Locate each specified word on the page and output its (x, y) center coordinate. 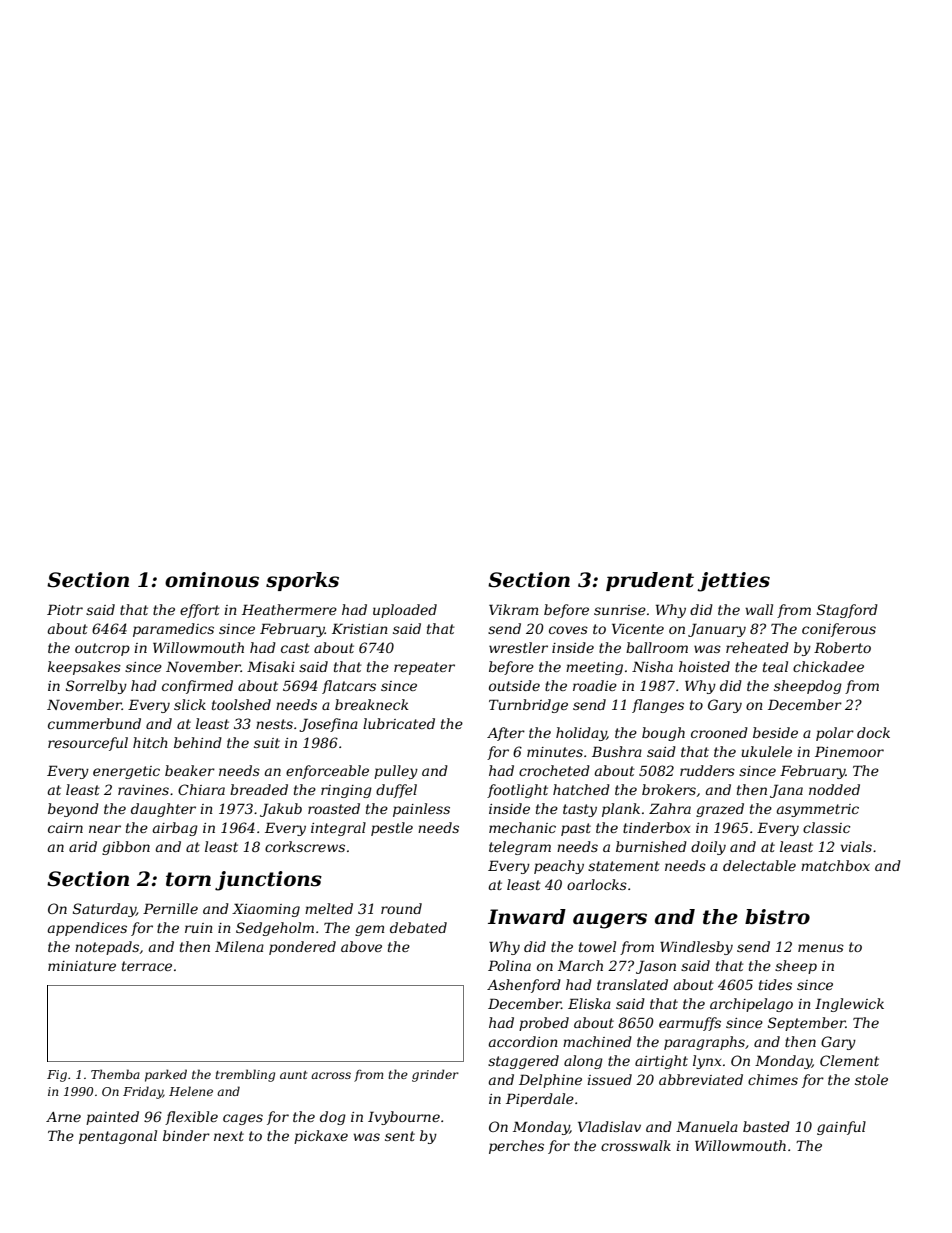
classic (826, 827)
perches (516, 1147)
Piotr (65, 609)
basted (766, 1126)
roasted (334, 808)
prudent (650, 581)
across (331, 1075)
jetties (733, 582)
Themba (115, 1074)
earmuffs (690, 1024)
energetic (126, 772)
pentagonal (118, 1137)
